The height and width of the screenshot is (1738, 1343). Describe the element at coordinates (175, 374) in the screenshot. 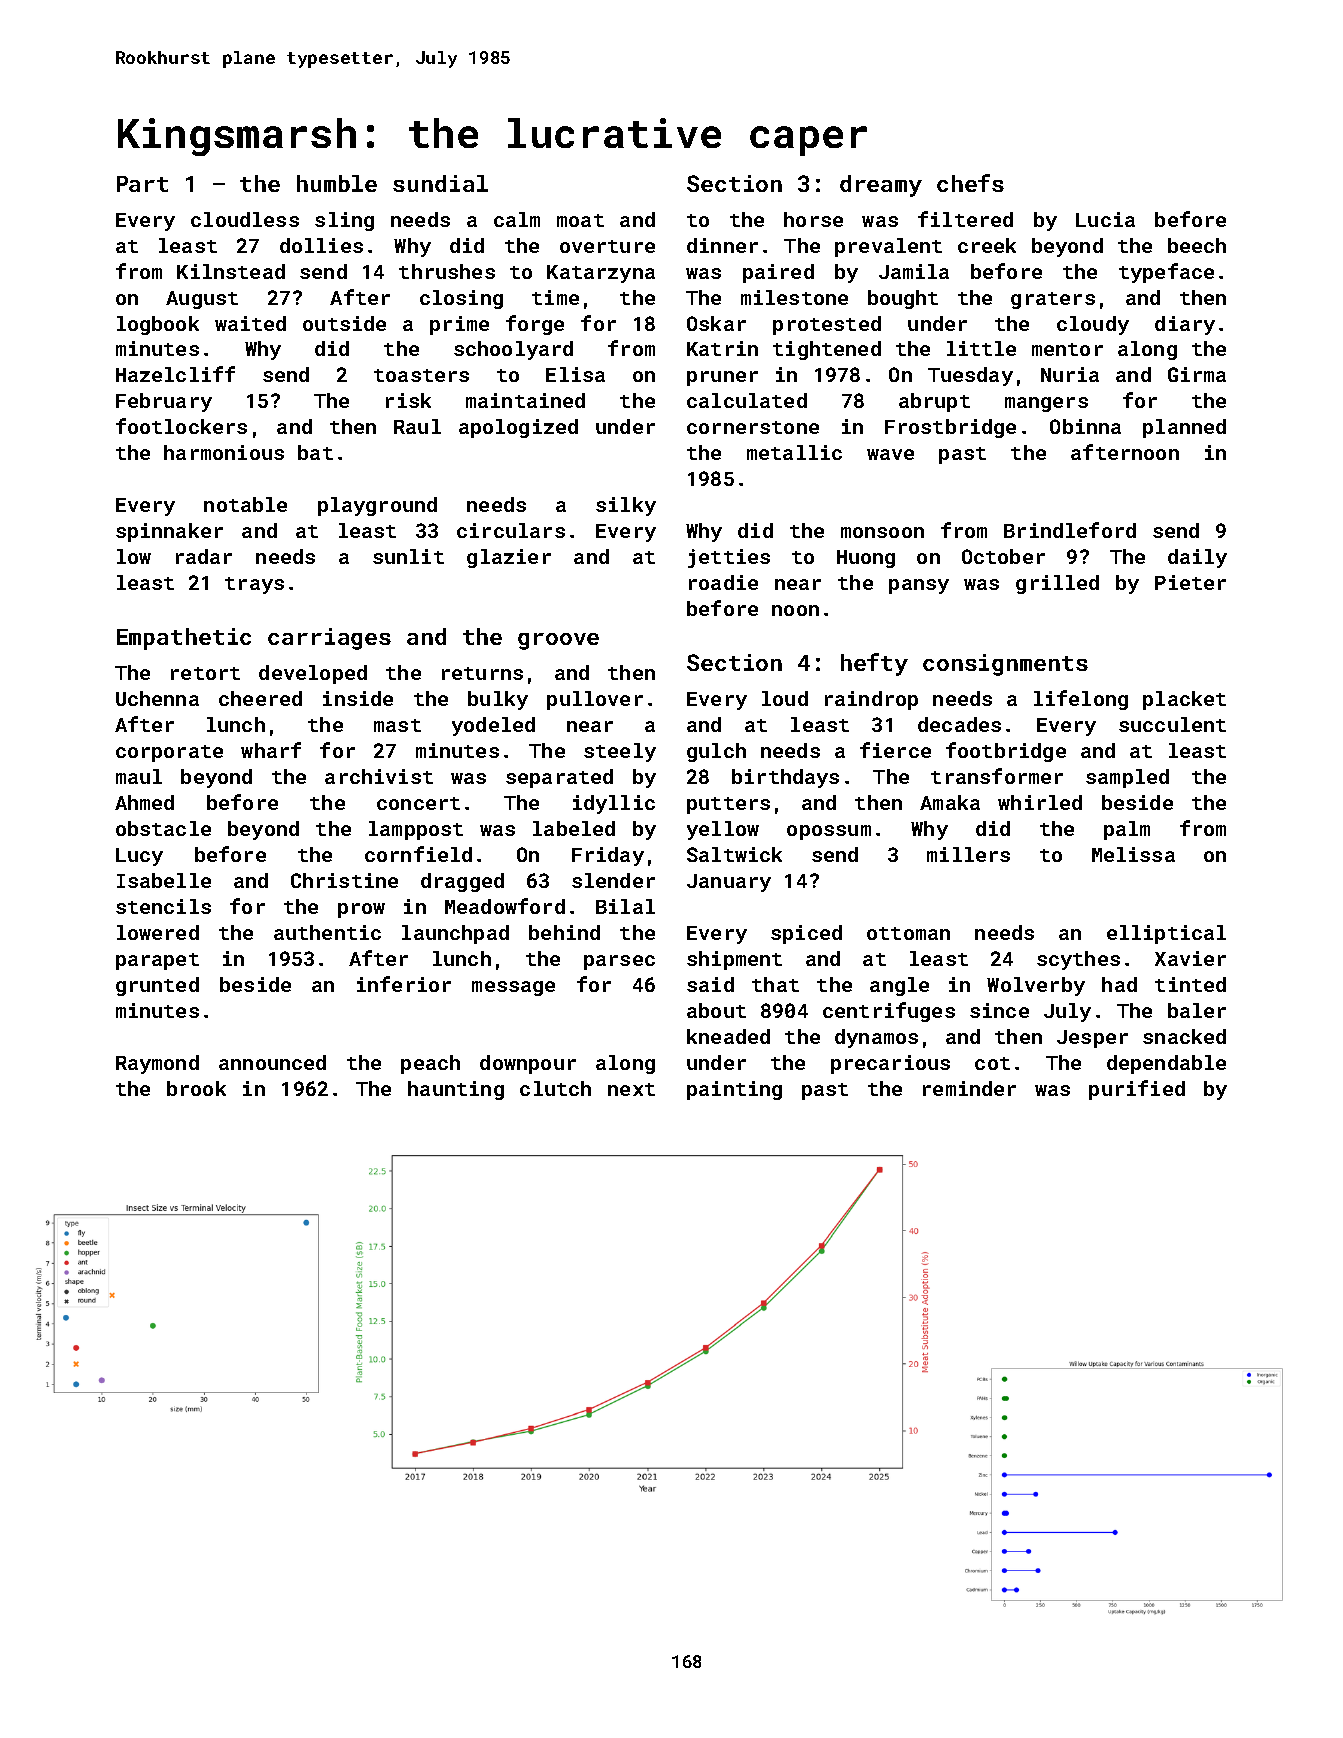

I see `Hazelcliff` at that location.
